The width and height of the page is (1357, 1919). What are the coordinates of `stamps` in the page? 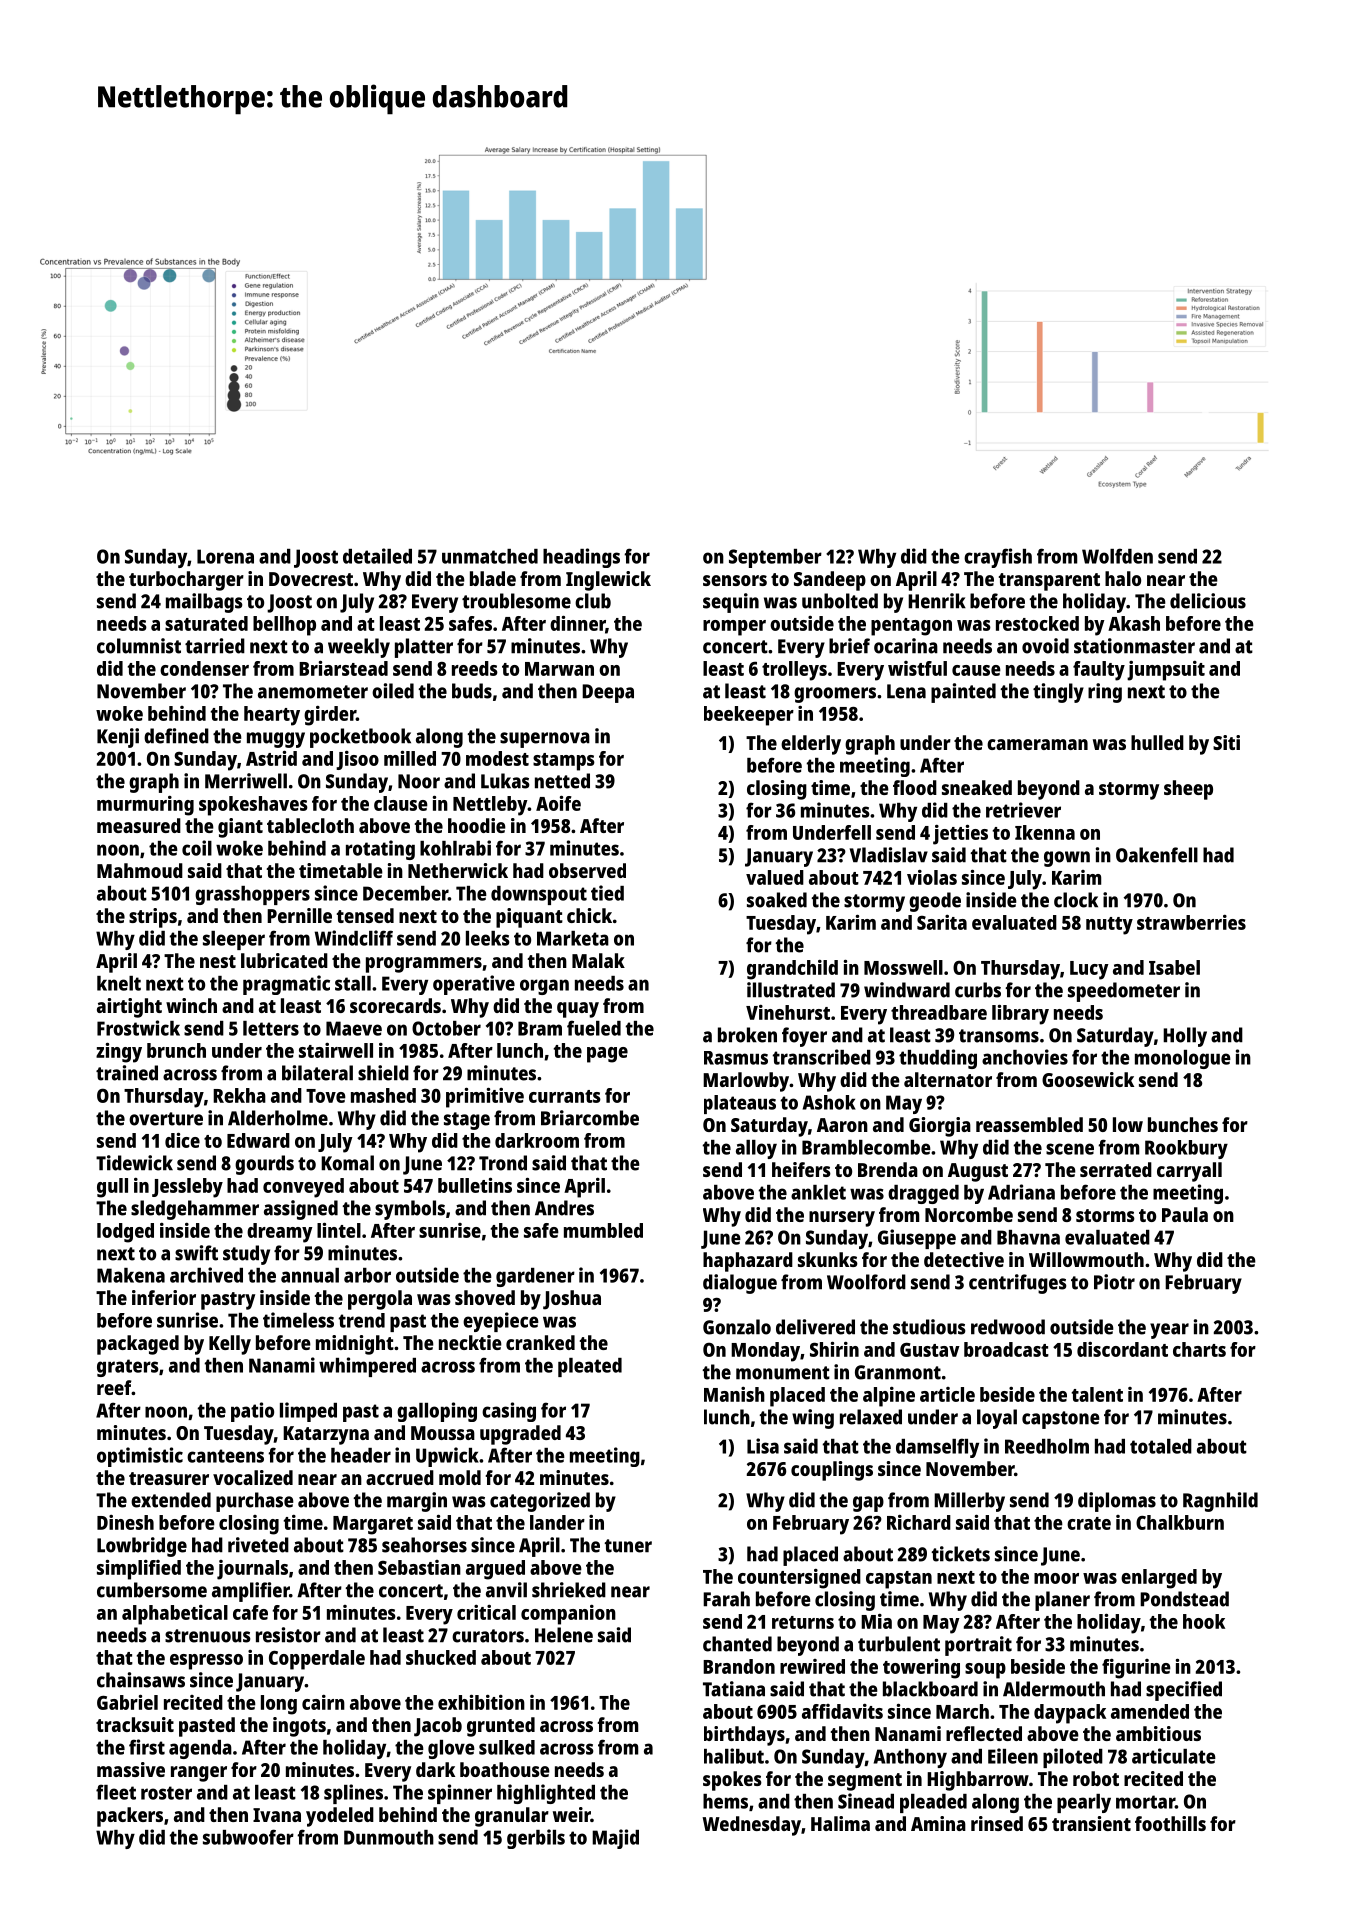 It's located at (564, 762).
